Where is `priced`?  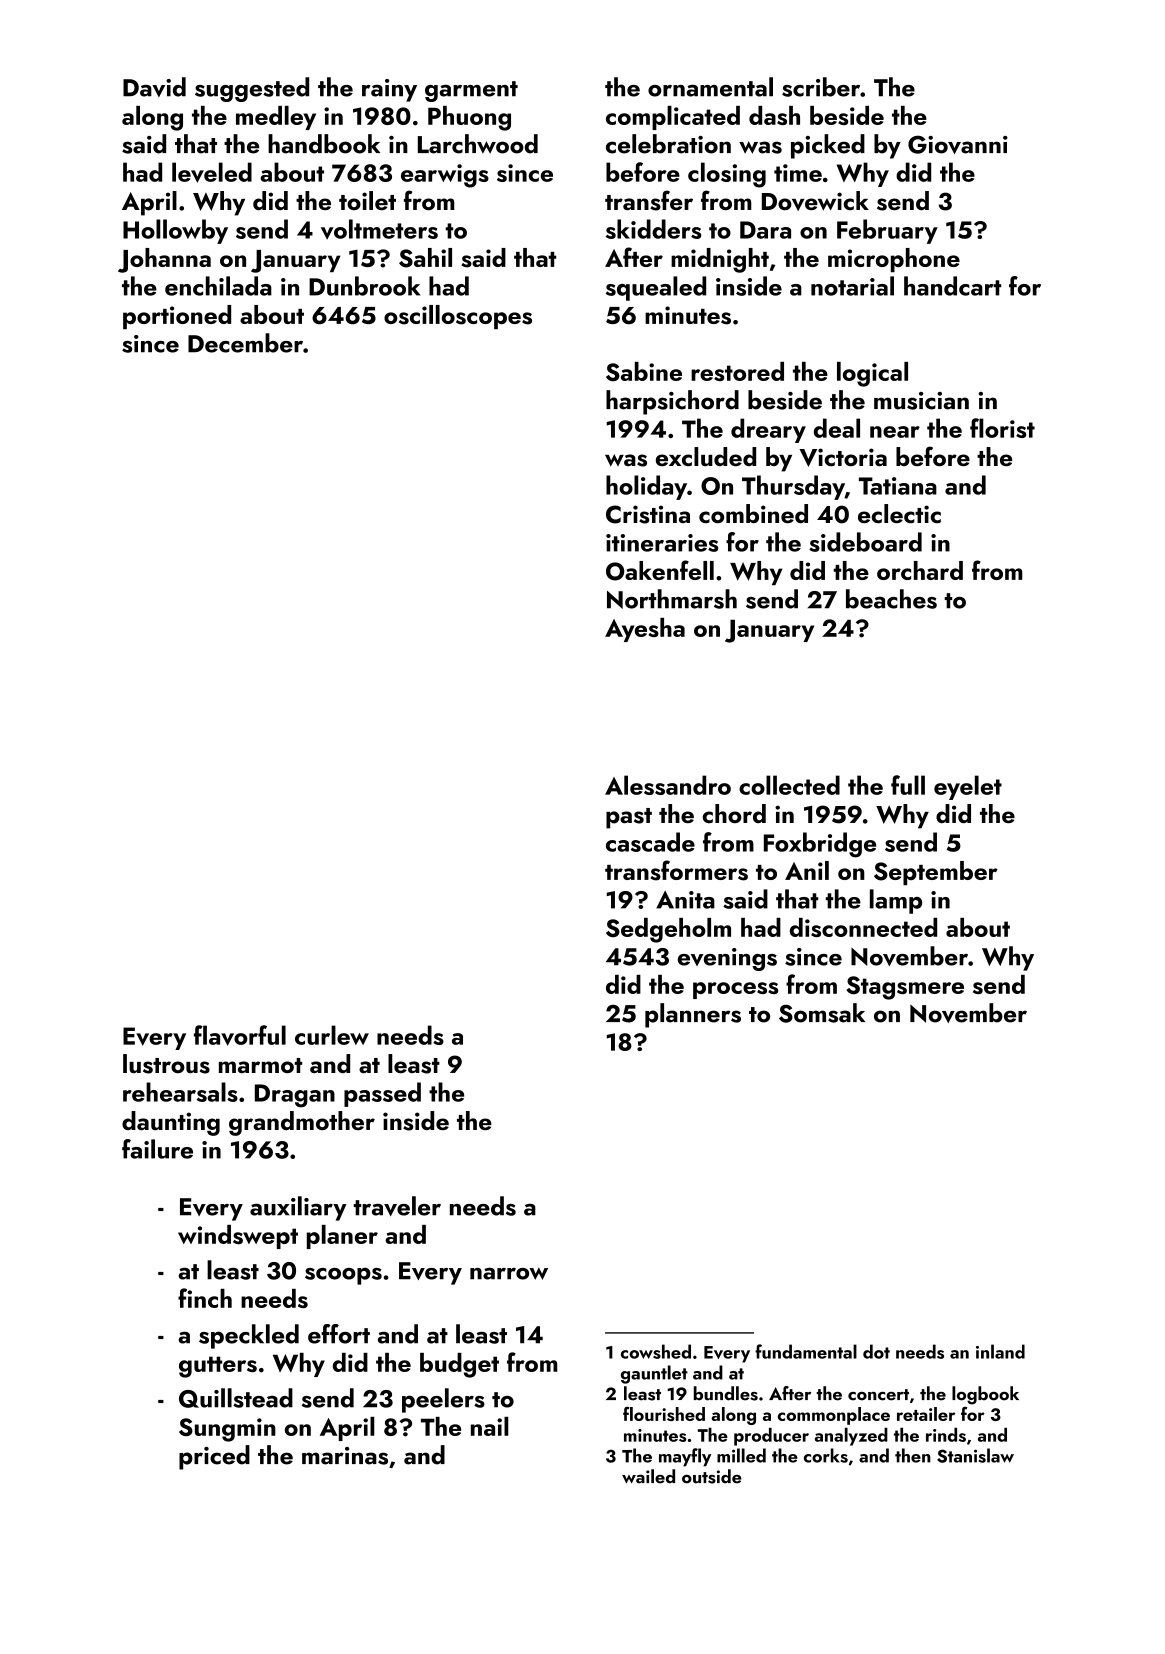 priced is located at coordinates (214, 1457).
